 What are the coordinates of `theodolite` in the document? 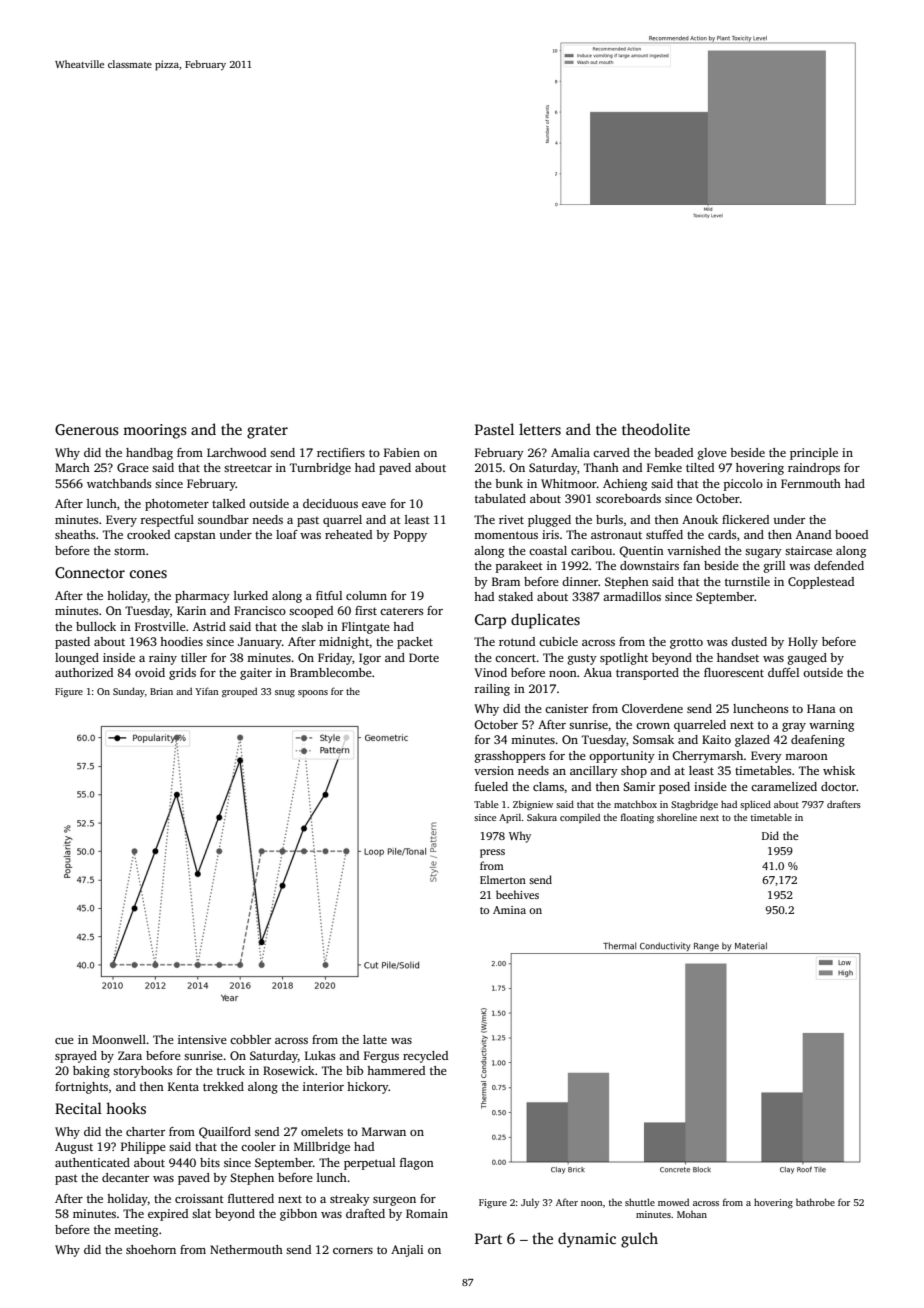 It's located at (656, 429).
